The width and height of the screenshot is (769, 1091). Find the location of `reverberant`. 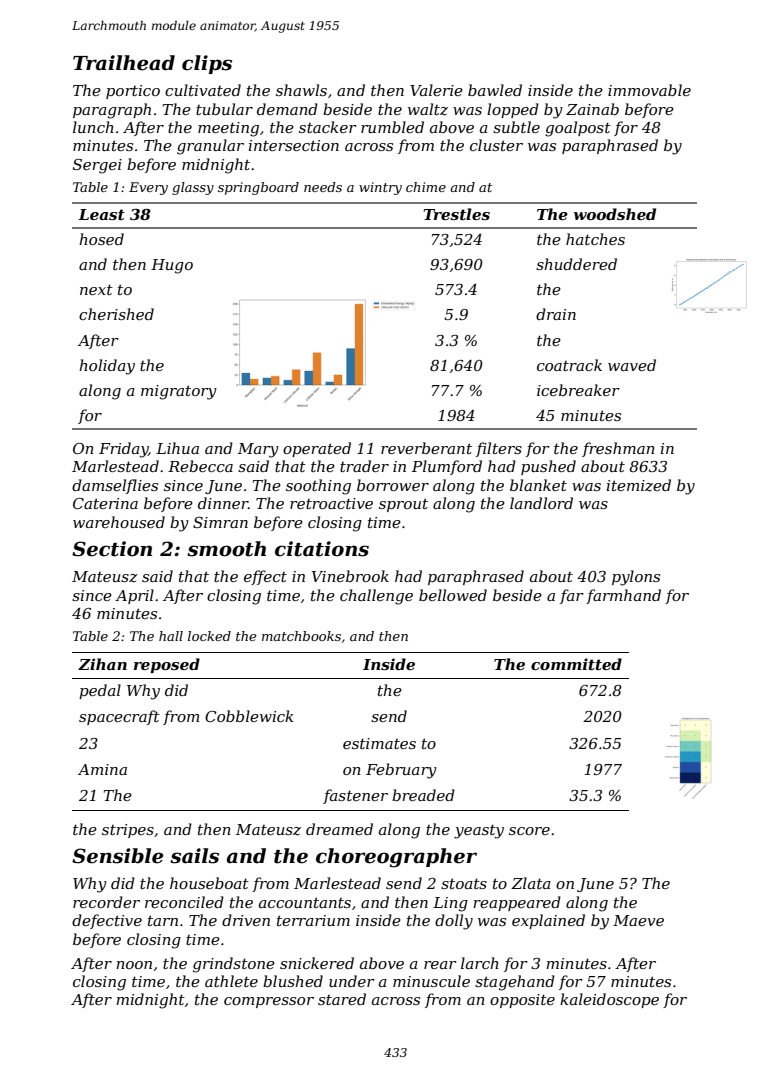

reverberant is located at coordinates (426, 448).
